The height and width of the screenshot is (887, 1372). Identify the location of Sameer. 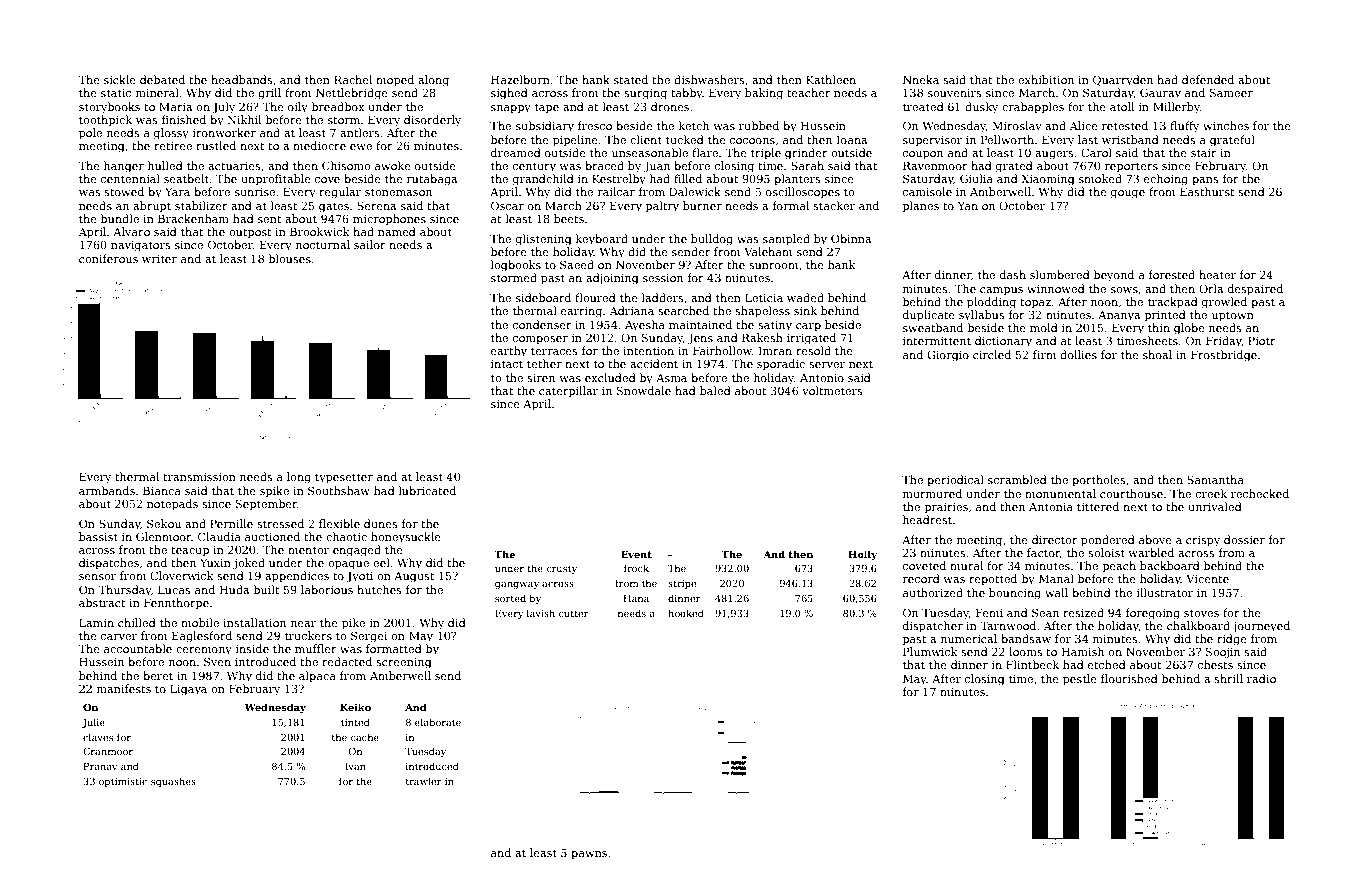
(1231, 92).
